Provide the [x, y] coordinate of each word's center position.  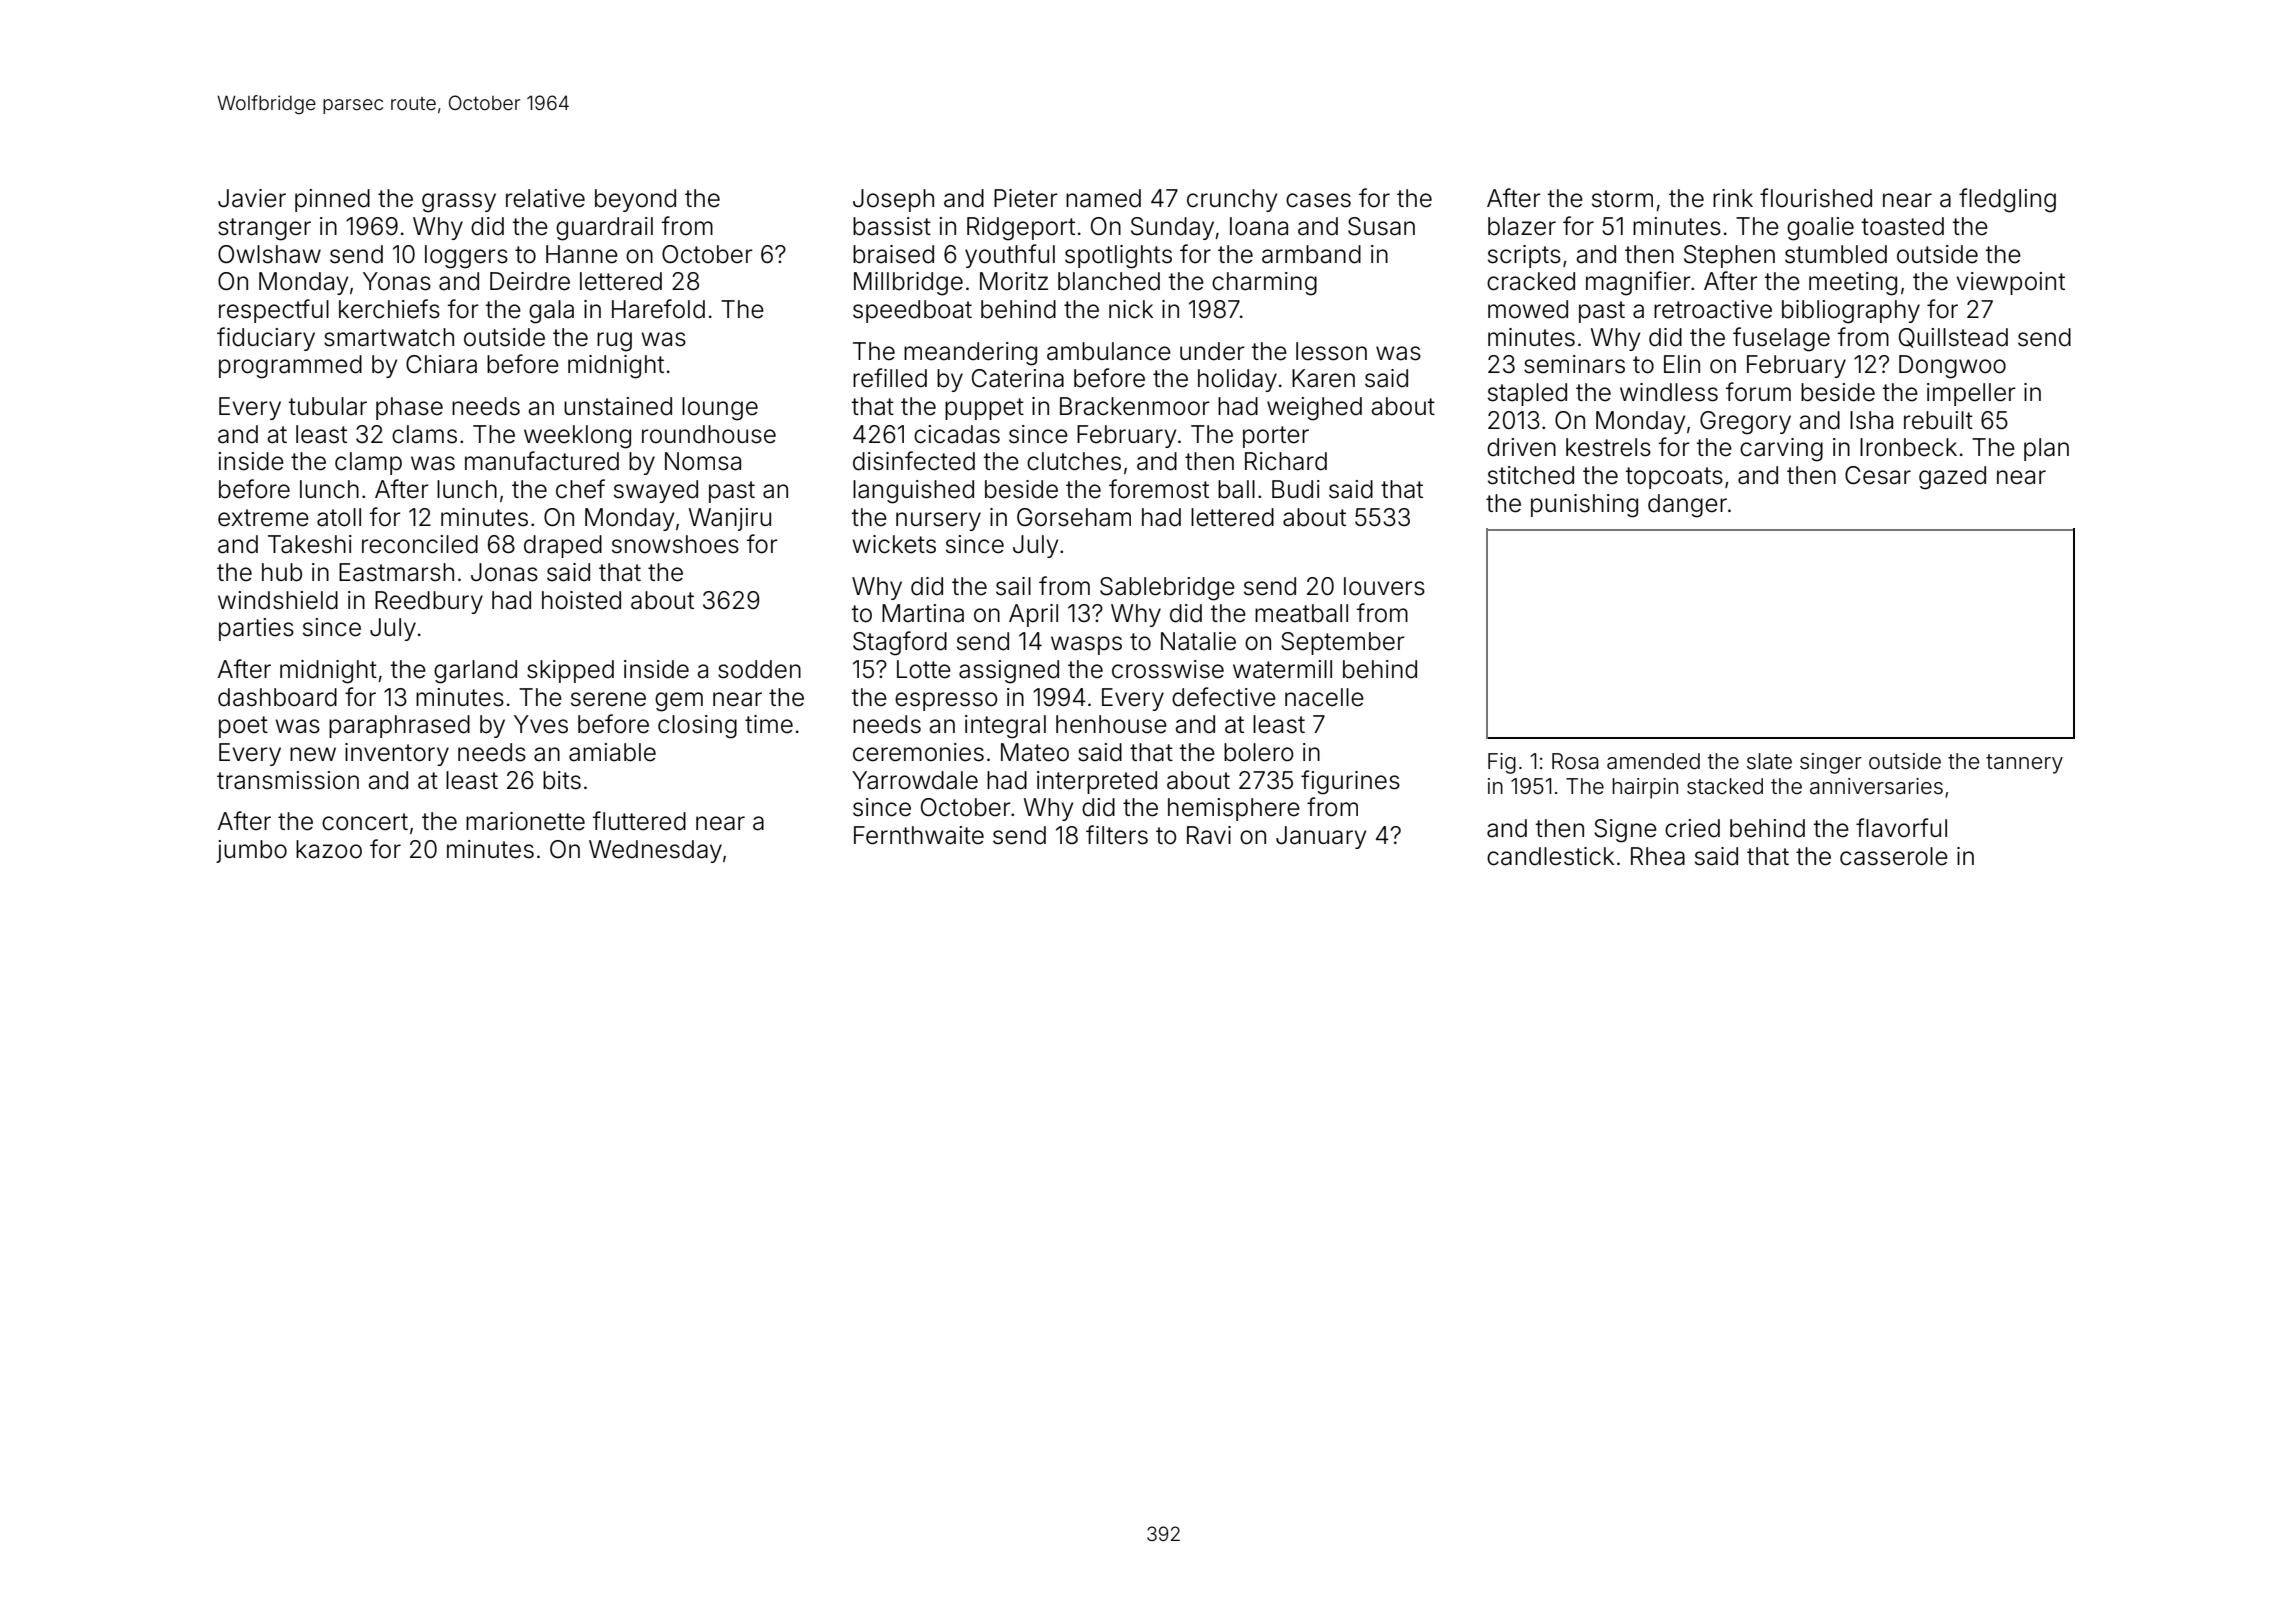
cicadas [957, 434]
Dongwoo [1952, 367]
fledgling [2007, 200]
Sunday [1172, 228]
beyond [635, 200]
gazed [1952, 478]
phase [409, 408]
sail [1013, 586]
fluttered [639, 821]
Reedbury [429, 602]
